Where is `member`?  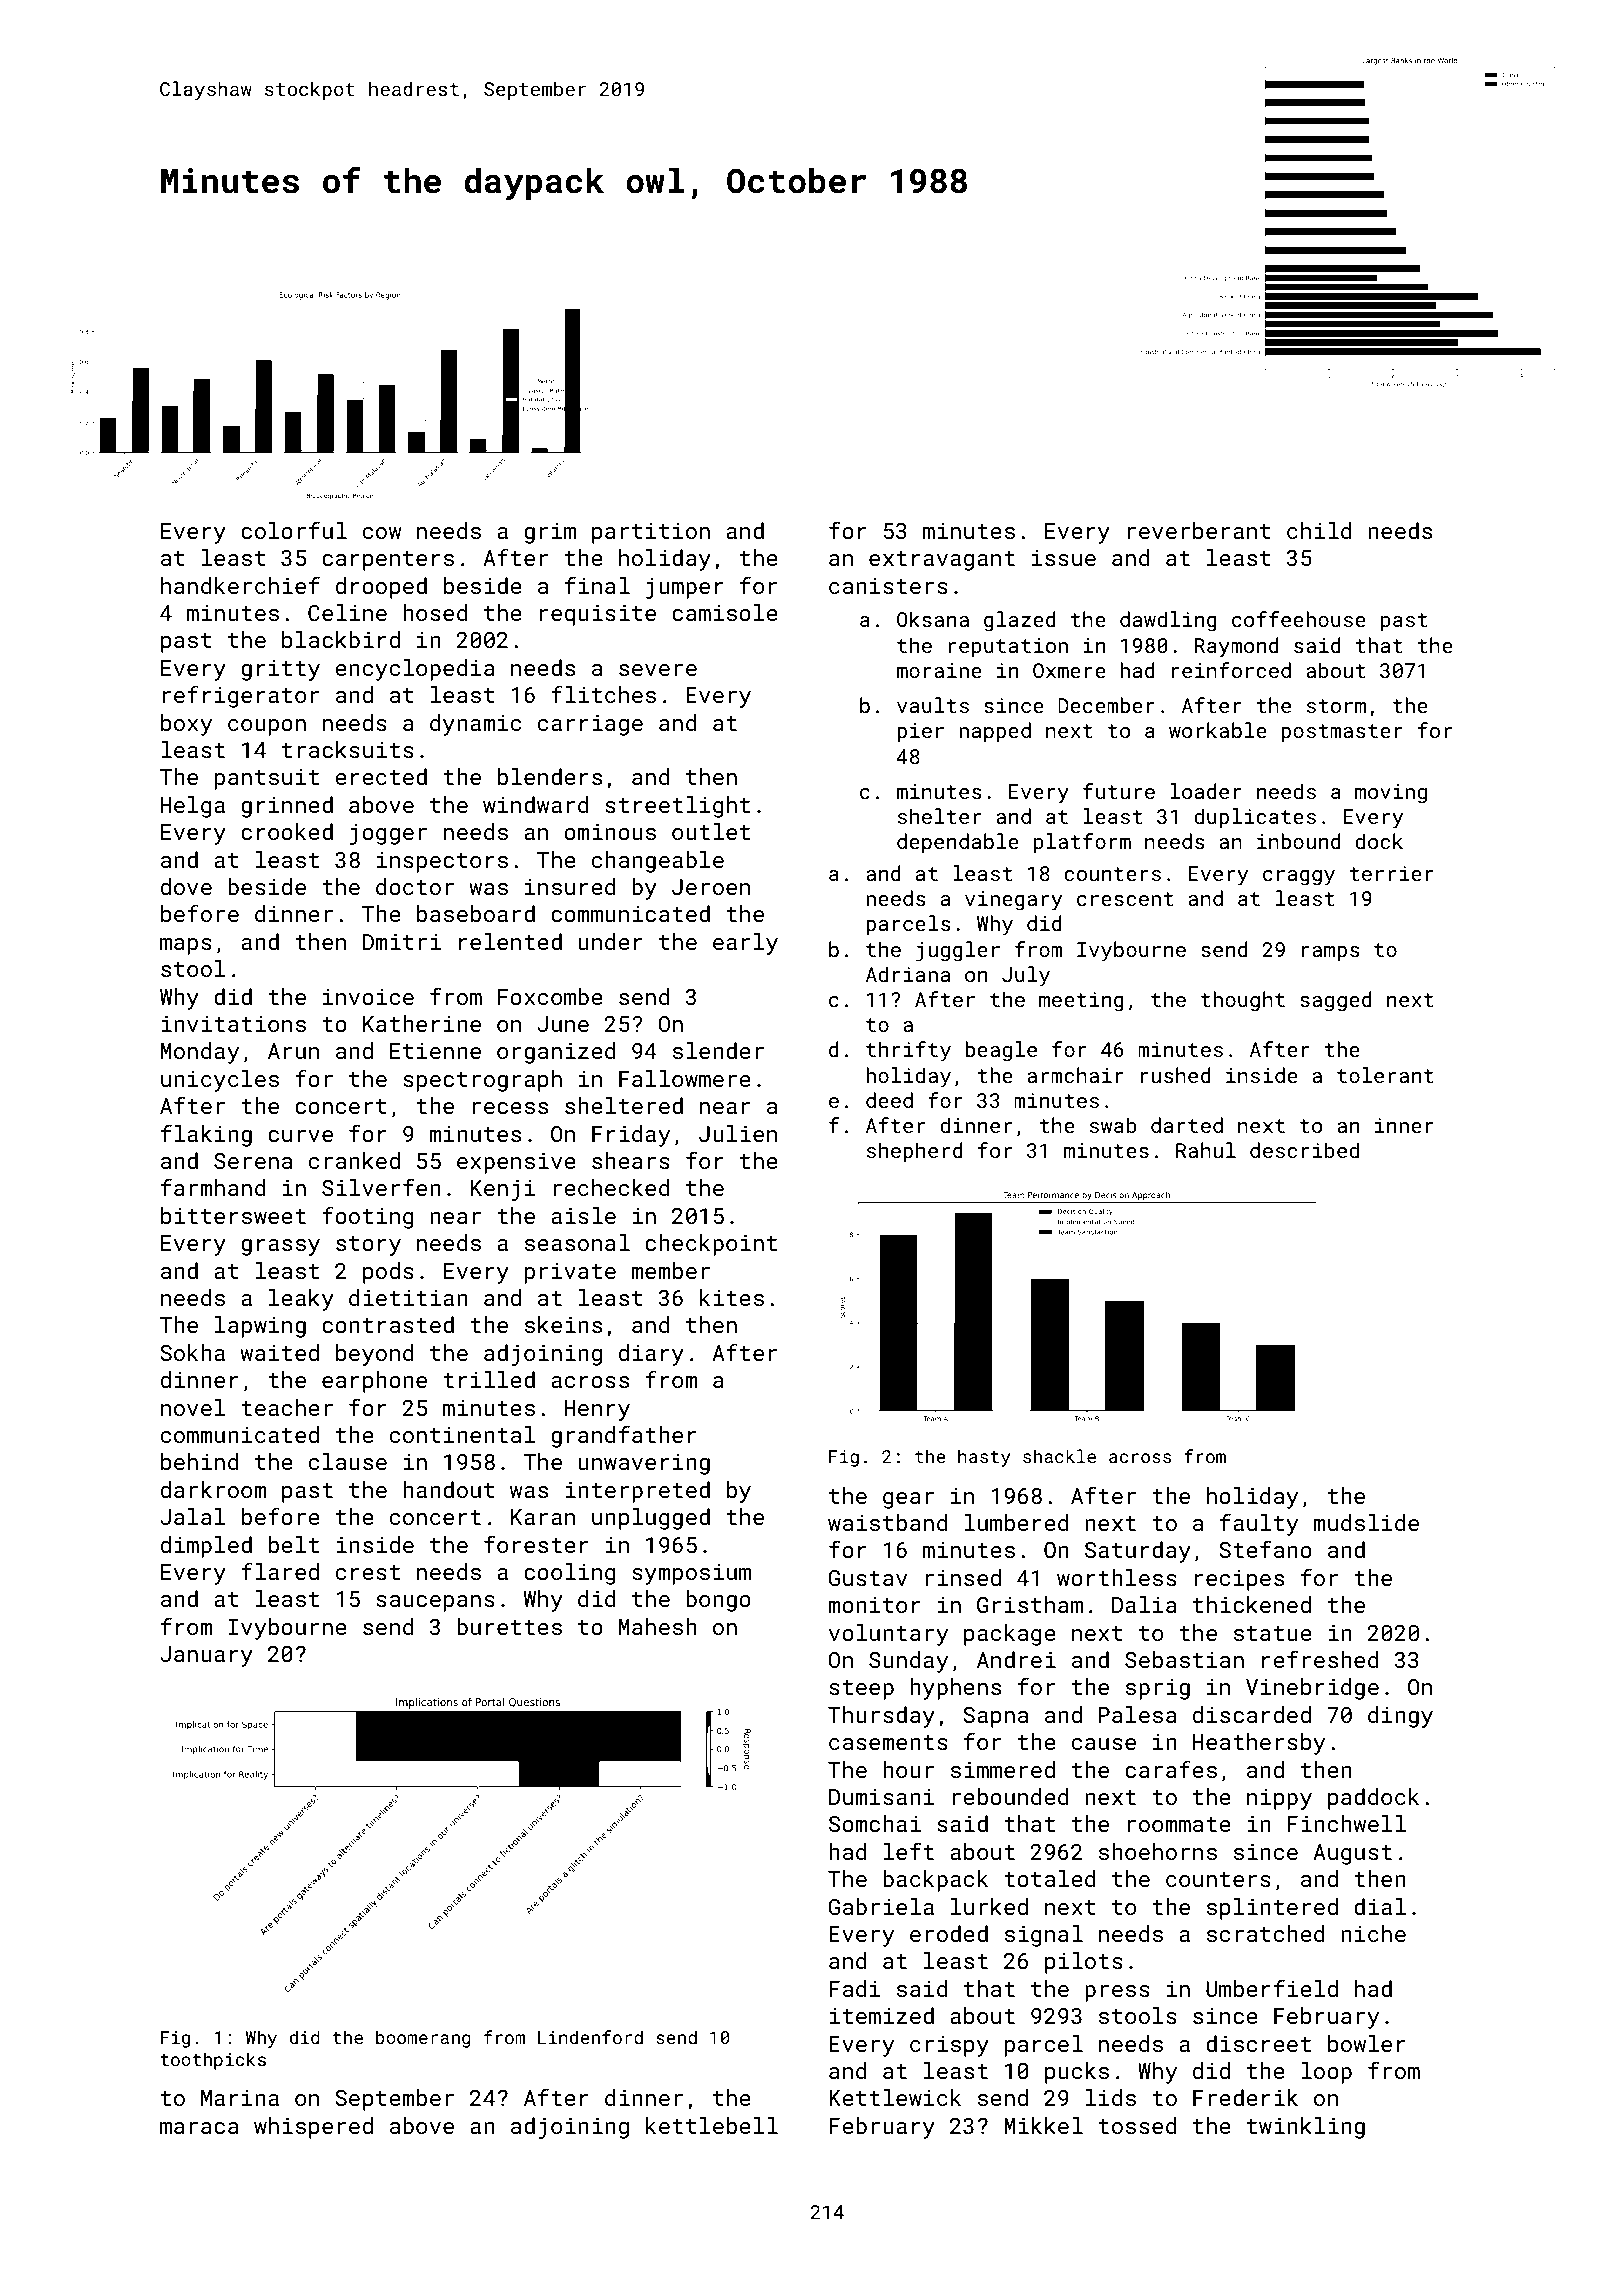 member is located at coordinates (670, 1270).
